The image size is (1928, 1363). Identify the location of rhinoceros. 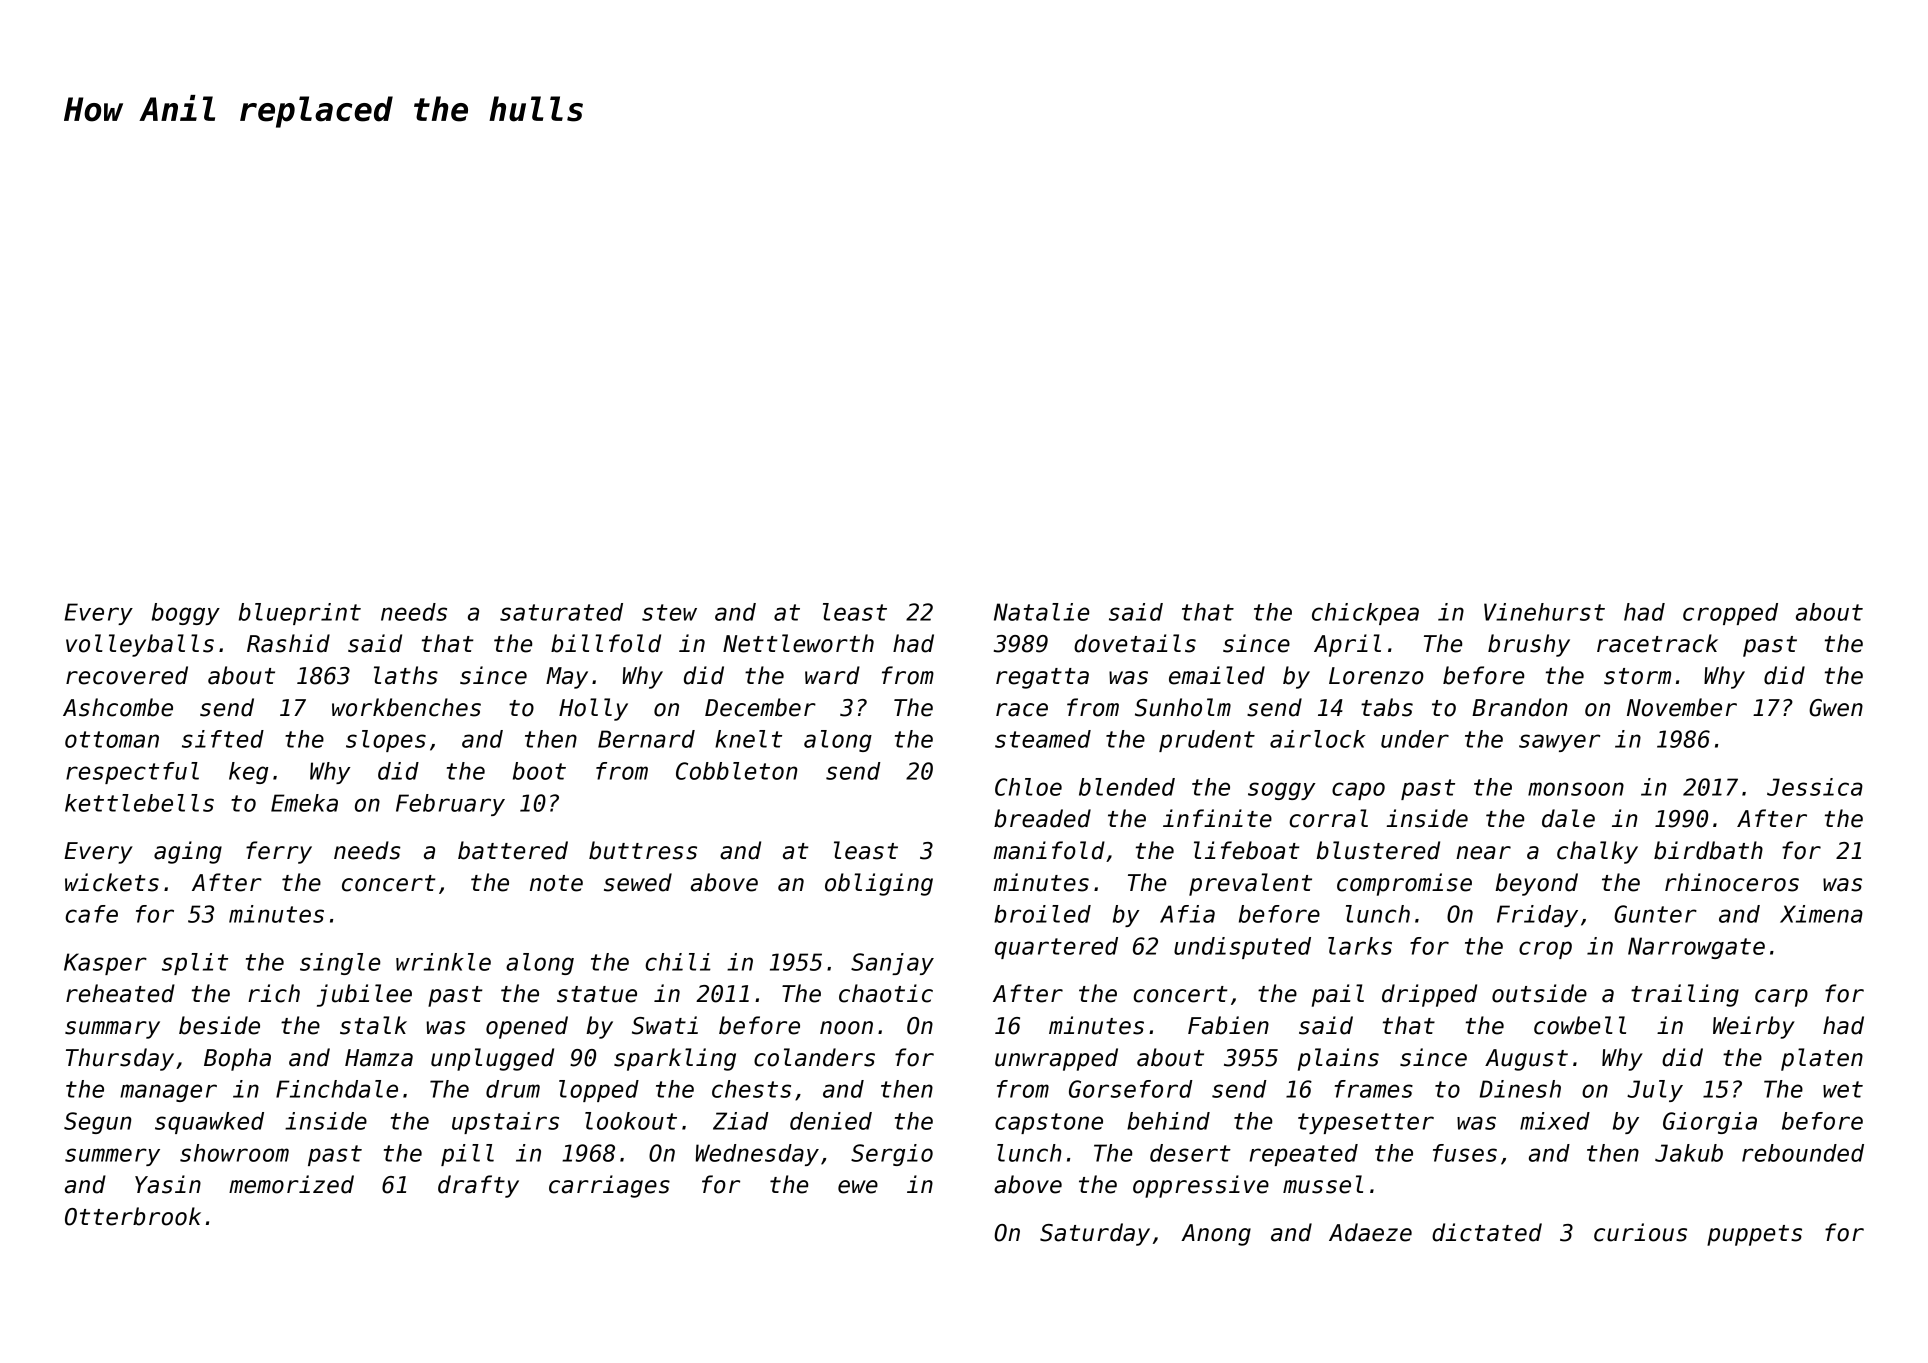
(1732, 882).
